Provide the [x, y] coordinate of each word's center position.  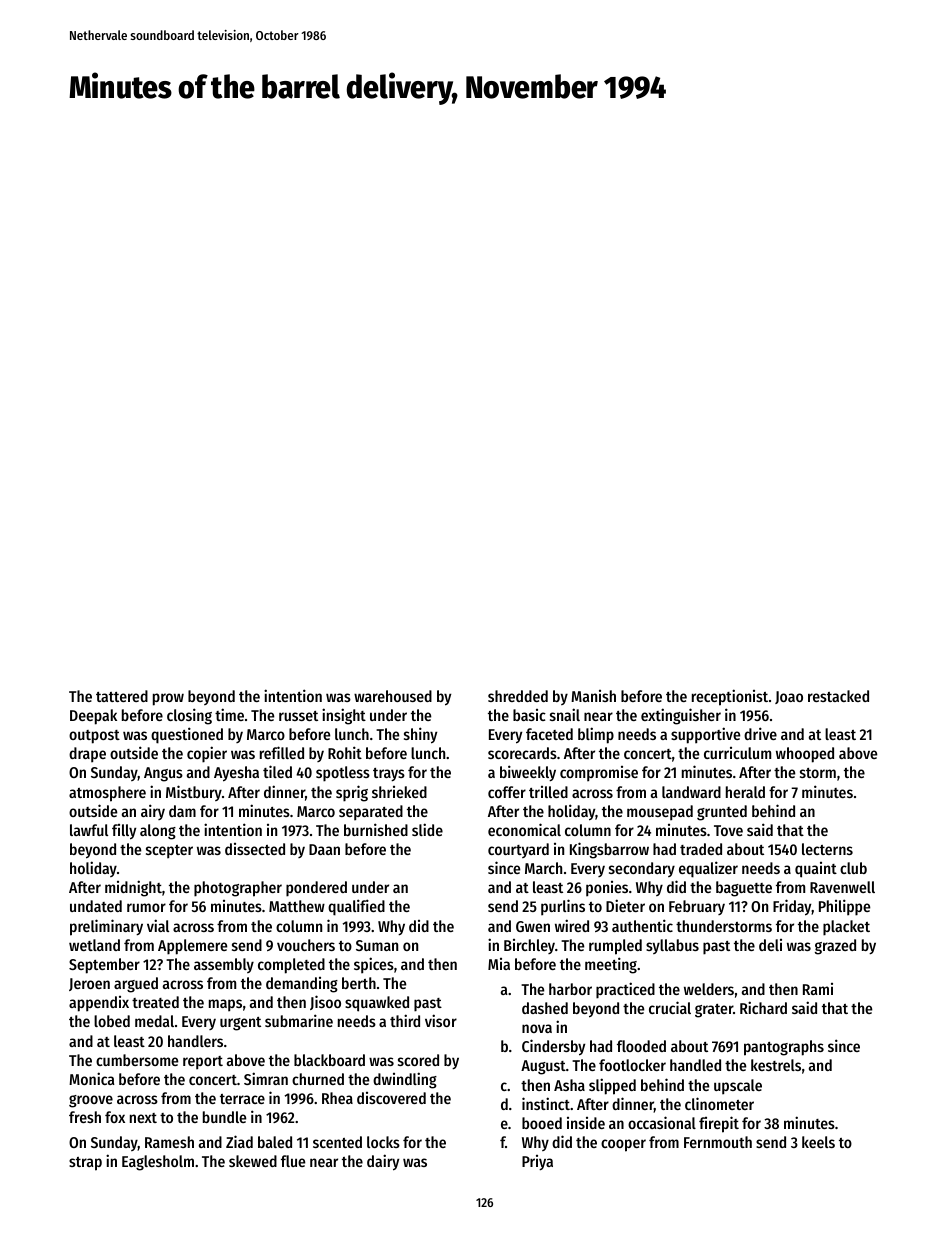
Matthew [297, 906]
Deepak [93, 717]
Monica [92, 1078]
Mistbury [194, 793]
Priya [537, 1162]
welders [709, 989]
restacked [838, 696]
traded [701, 849]
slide [427, 829]
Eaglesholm [158, 1163]
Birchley [529, 946]
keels [818, 1142]
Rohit [345, 752]
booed [542, 1123]
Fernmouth [718, 1142]
